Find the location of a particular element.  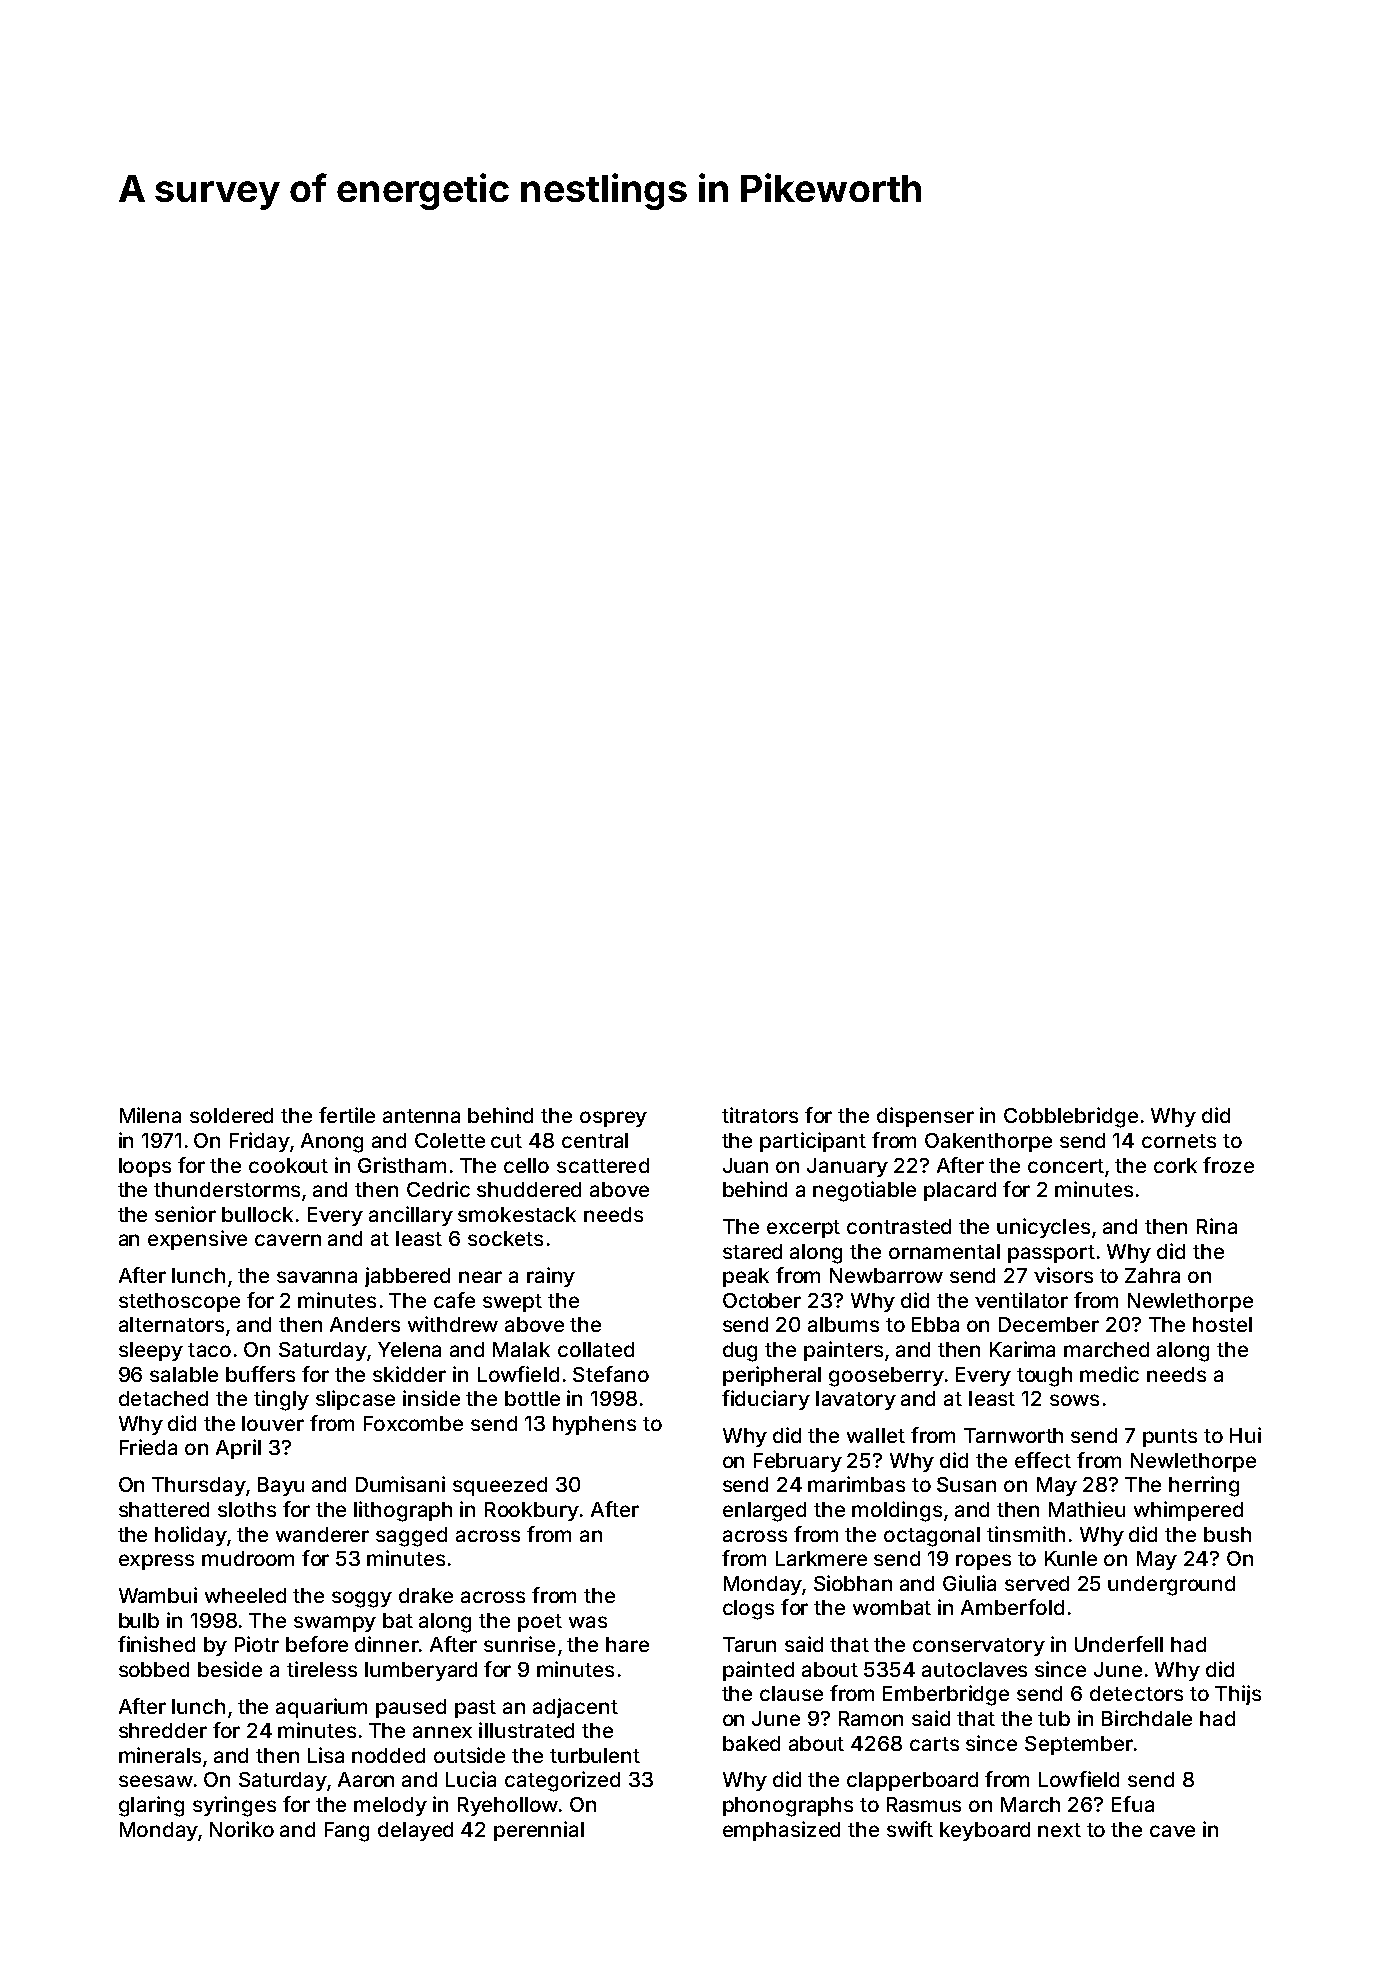

enlarged is located at coordinates (764, 1512).
